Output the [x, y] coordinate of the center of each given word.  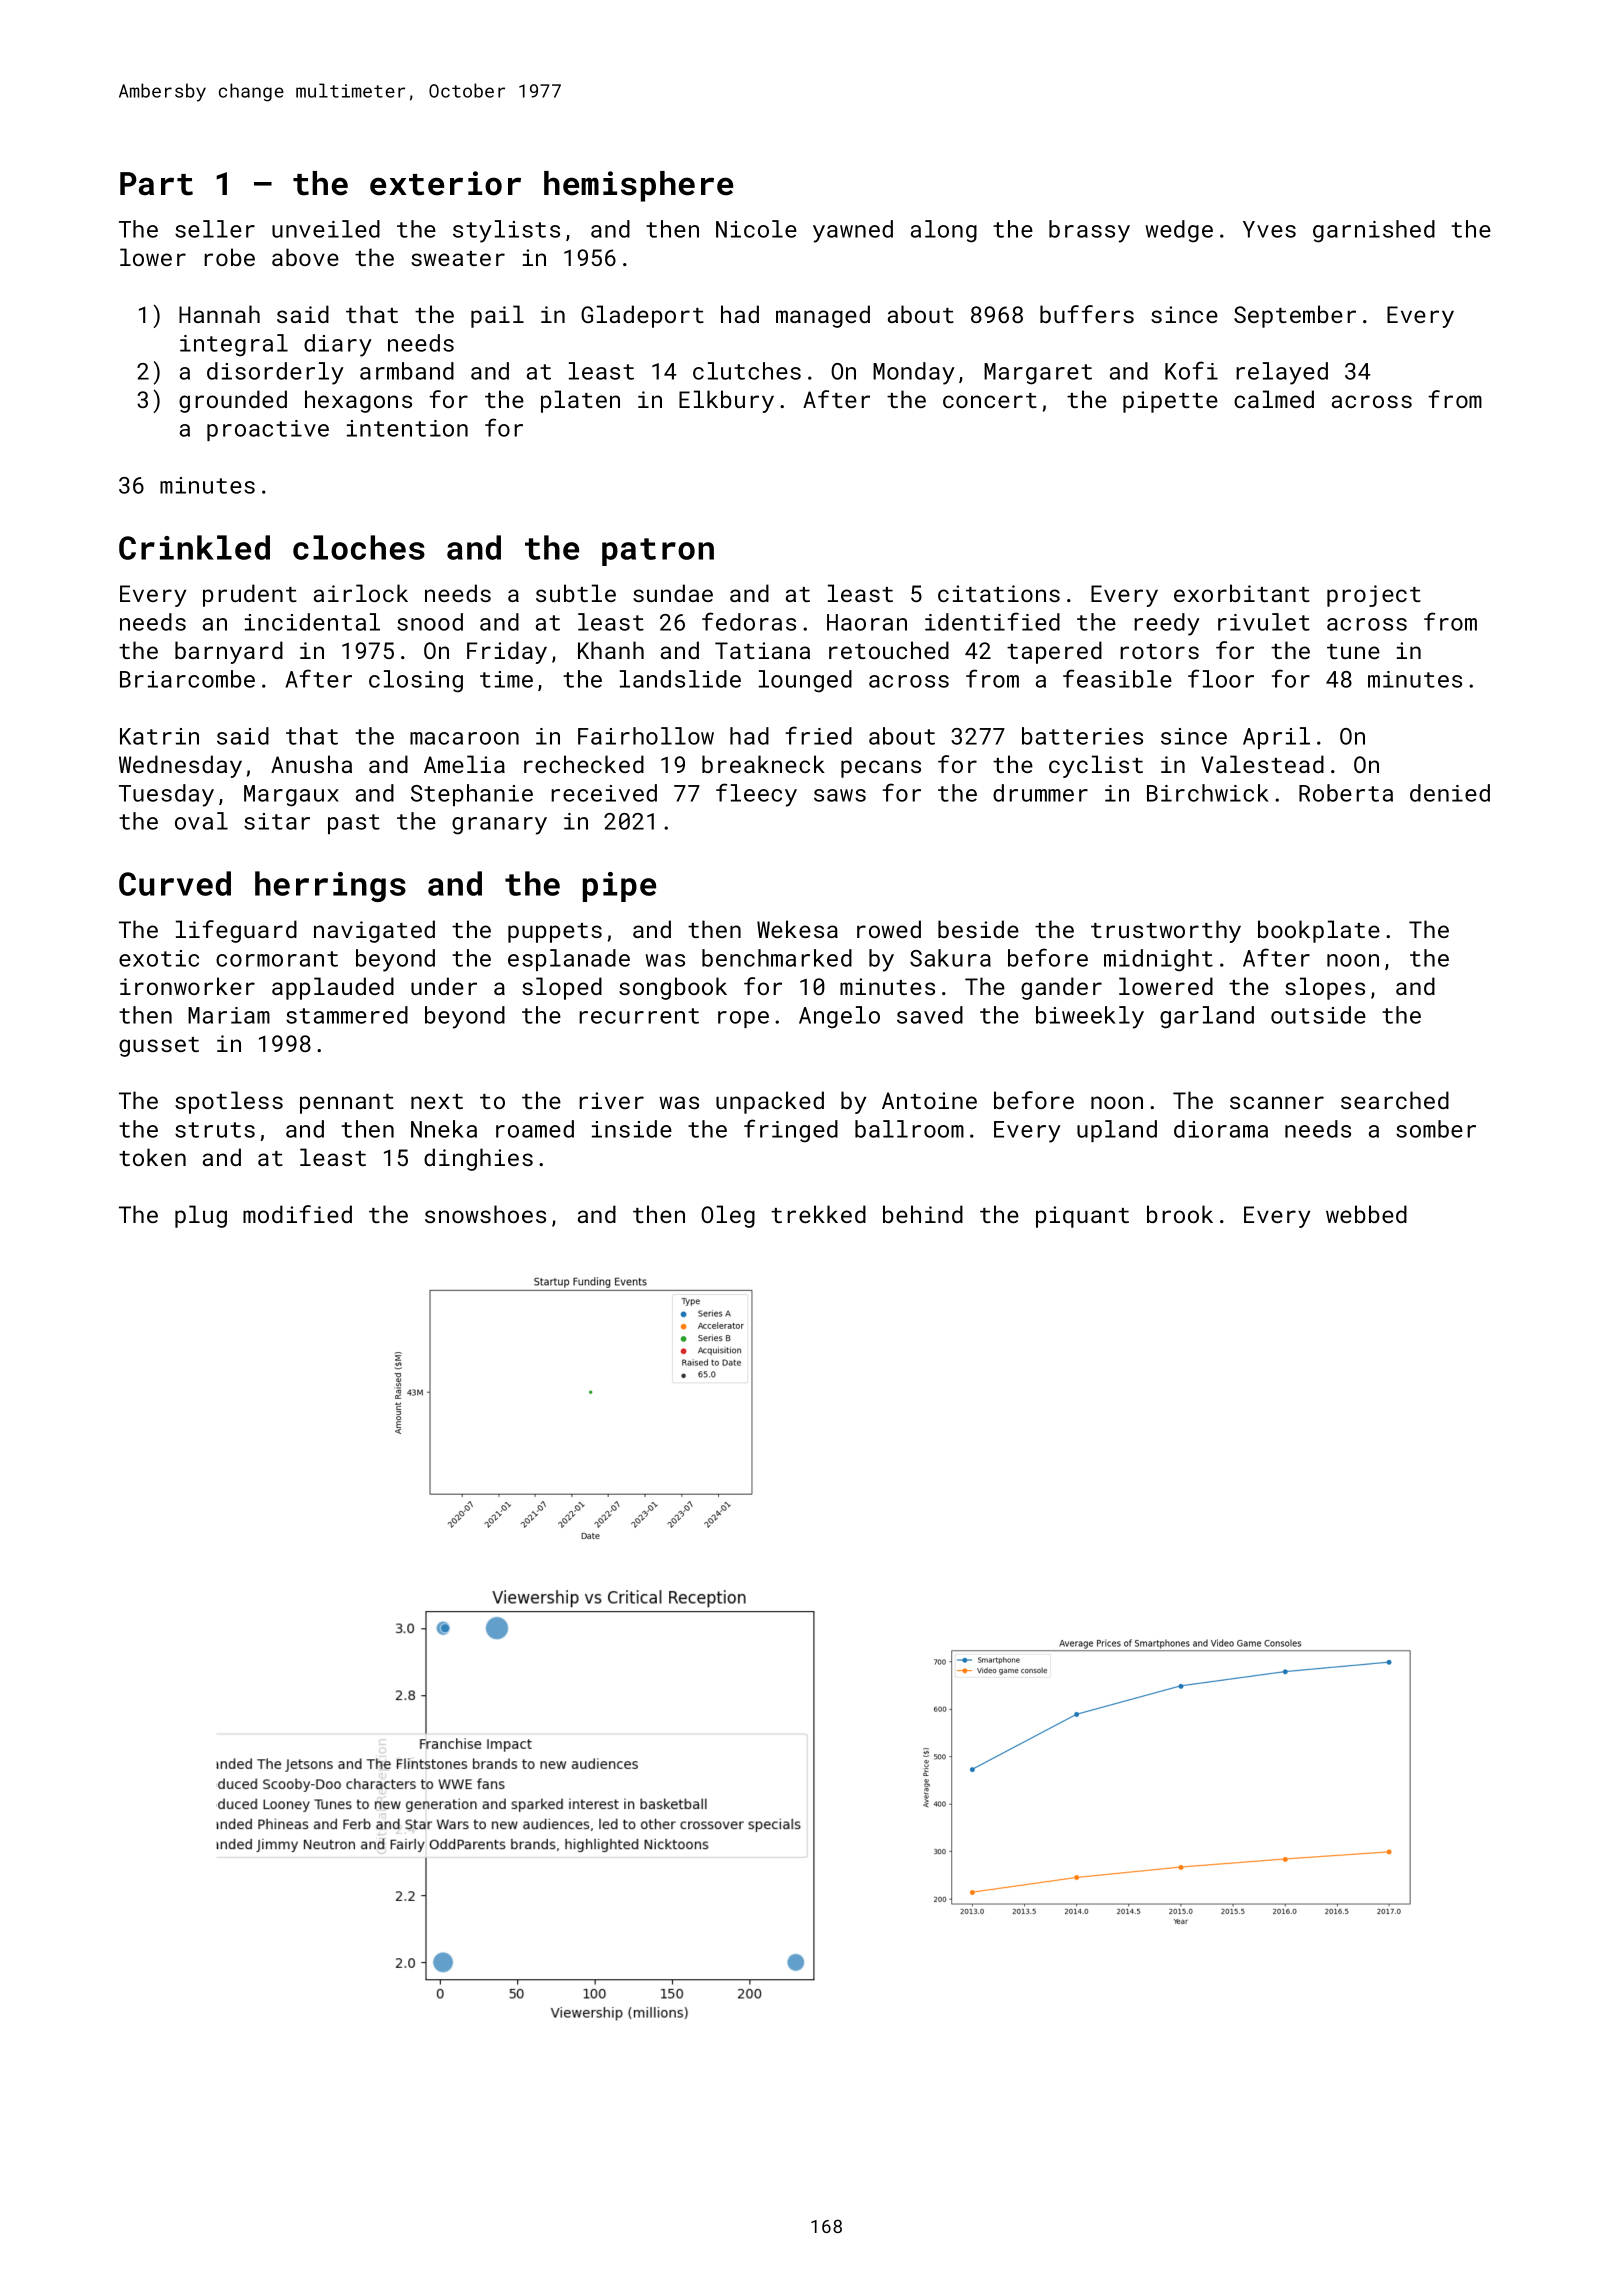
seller [215, 229]
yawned [853, 231]
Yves [1269, 229]
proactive [268, 430]
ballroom [909, 1129]
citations [999, 593]
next [437, 1101]
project [1374, 596]
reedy [1167, 624]
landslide [680, 679]
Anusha [311, 764]
